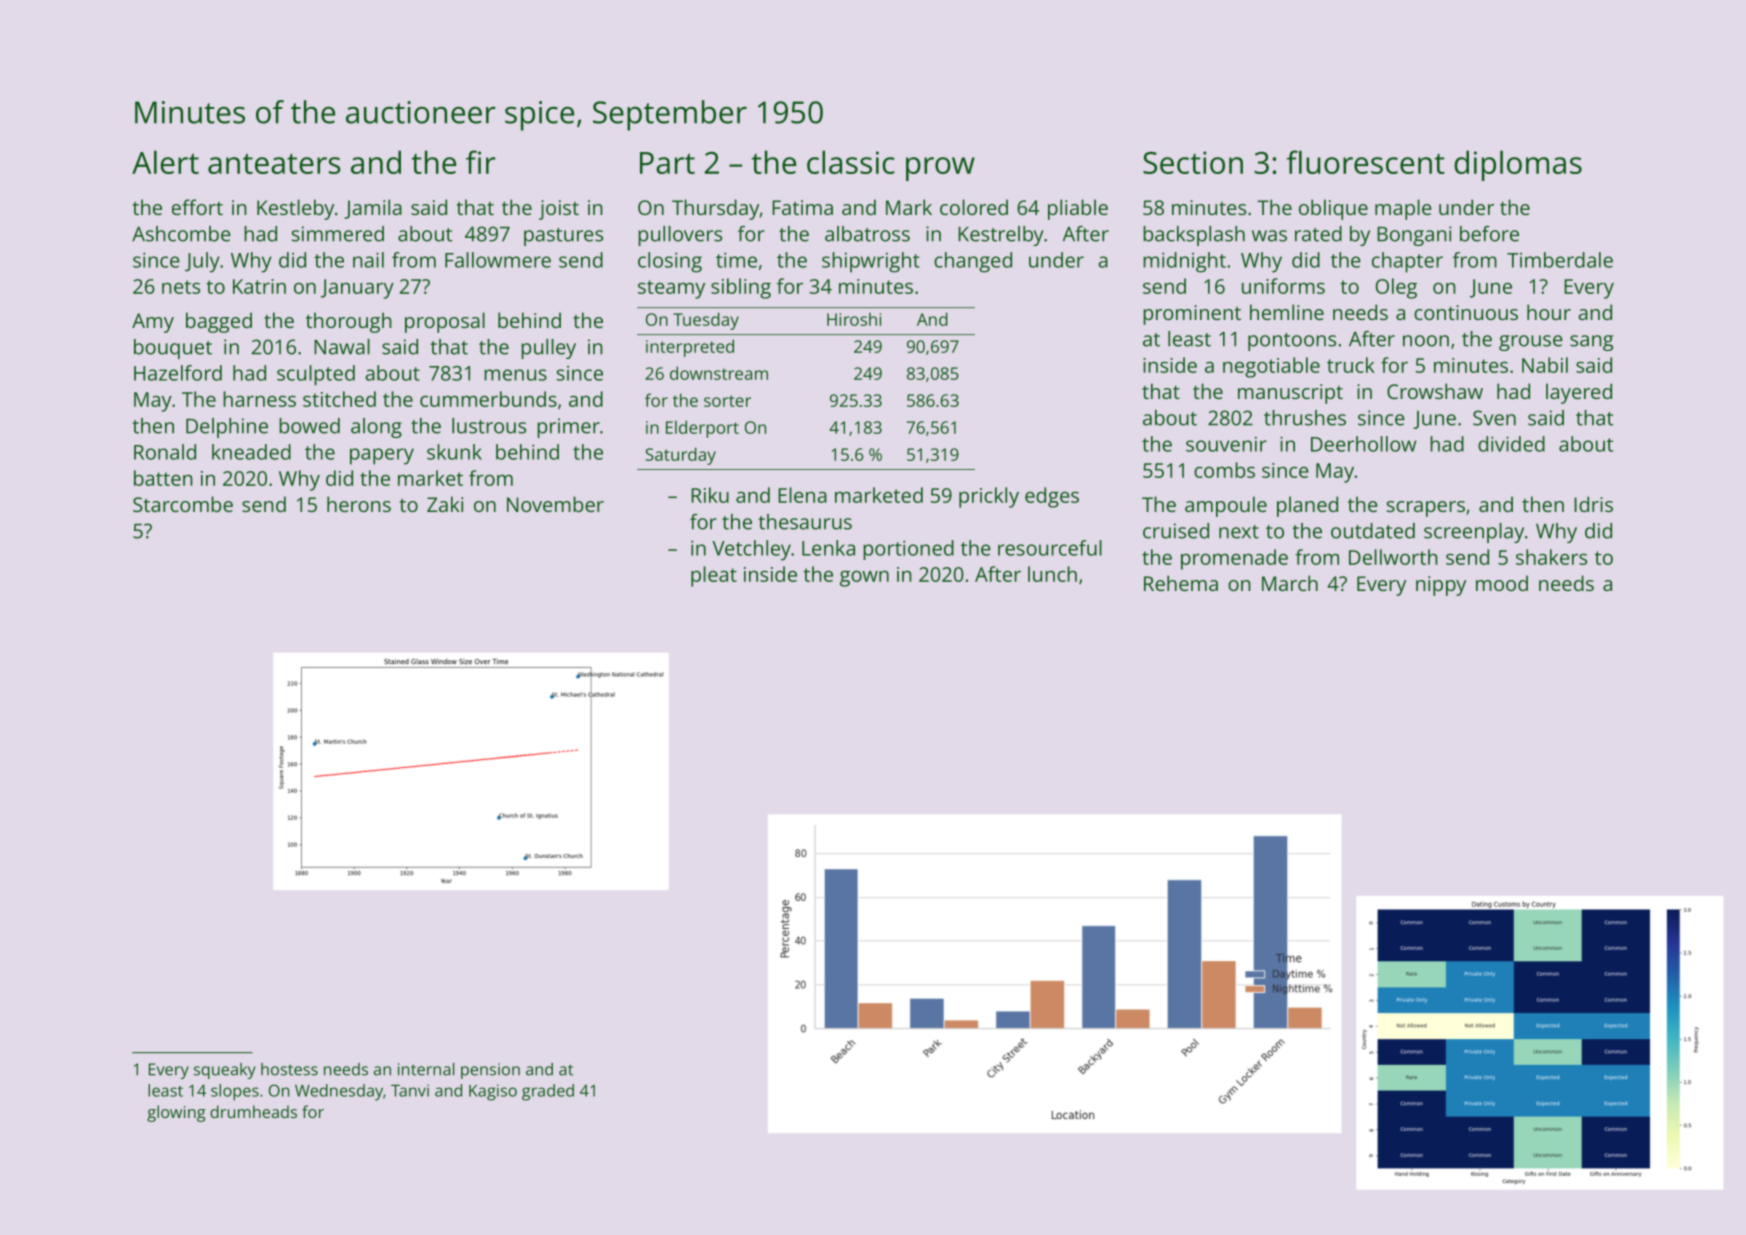 The image size is (1746, 1235). Describe the element at coordinates (183, 504) in the image. I see `Starcombe` at that location.
